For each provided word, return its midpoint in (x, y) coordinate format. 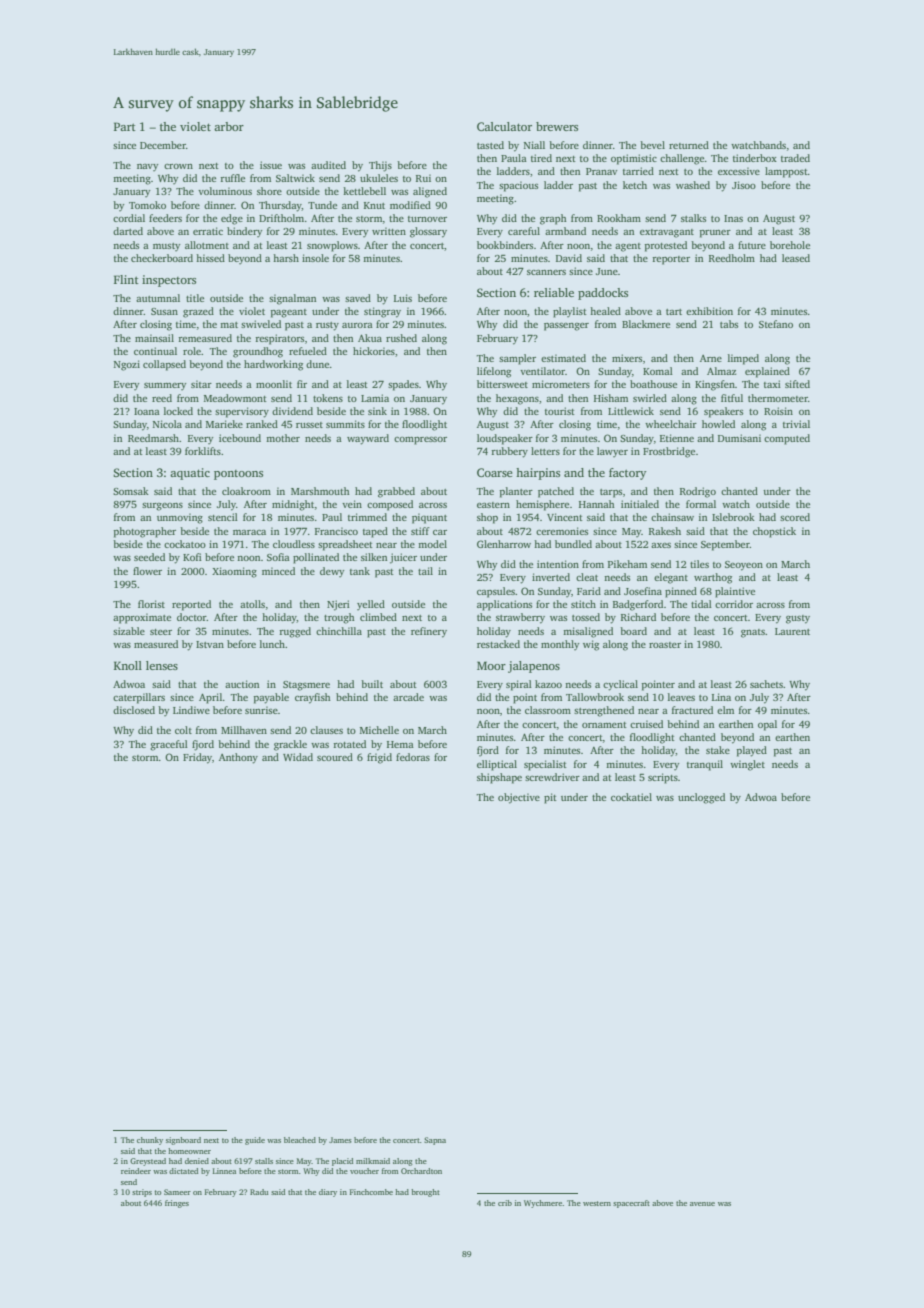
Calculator (504, 126)
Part (125, 126)
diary (328, 1193)
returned (689, 145)
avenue (702, 1204)
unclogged (701, 798)
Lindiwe (191, 710)
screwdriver (552, 777)
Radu (259, 1192)
